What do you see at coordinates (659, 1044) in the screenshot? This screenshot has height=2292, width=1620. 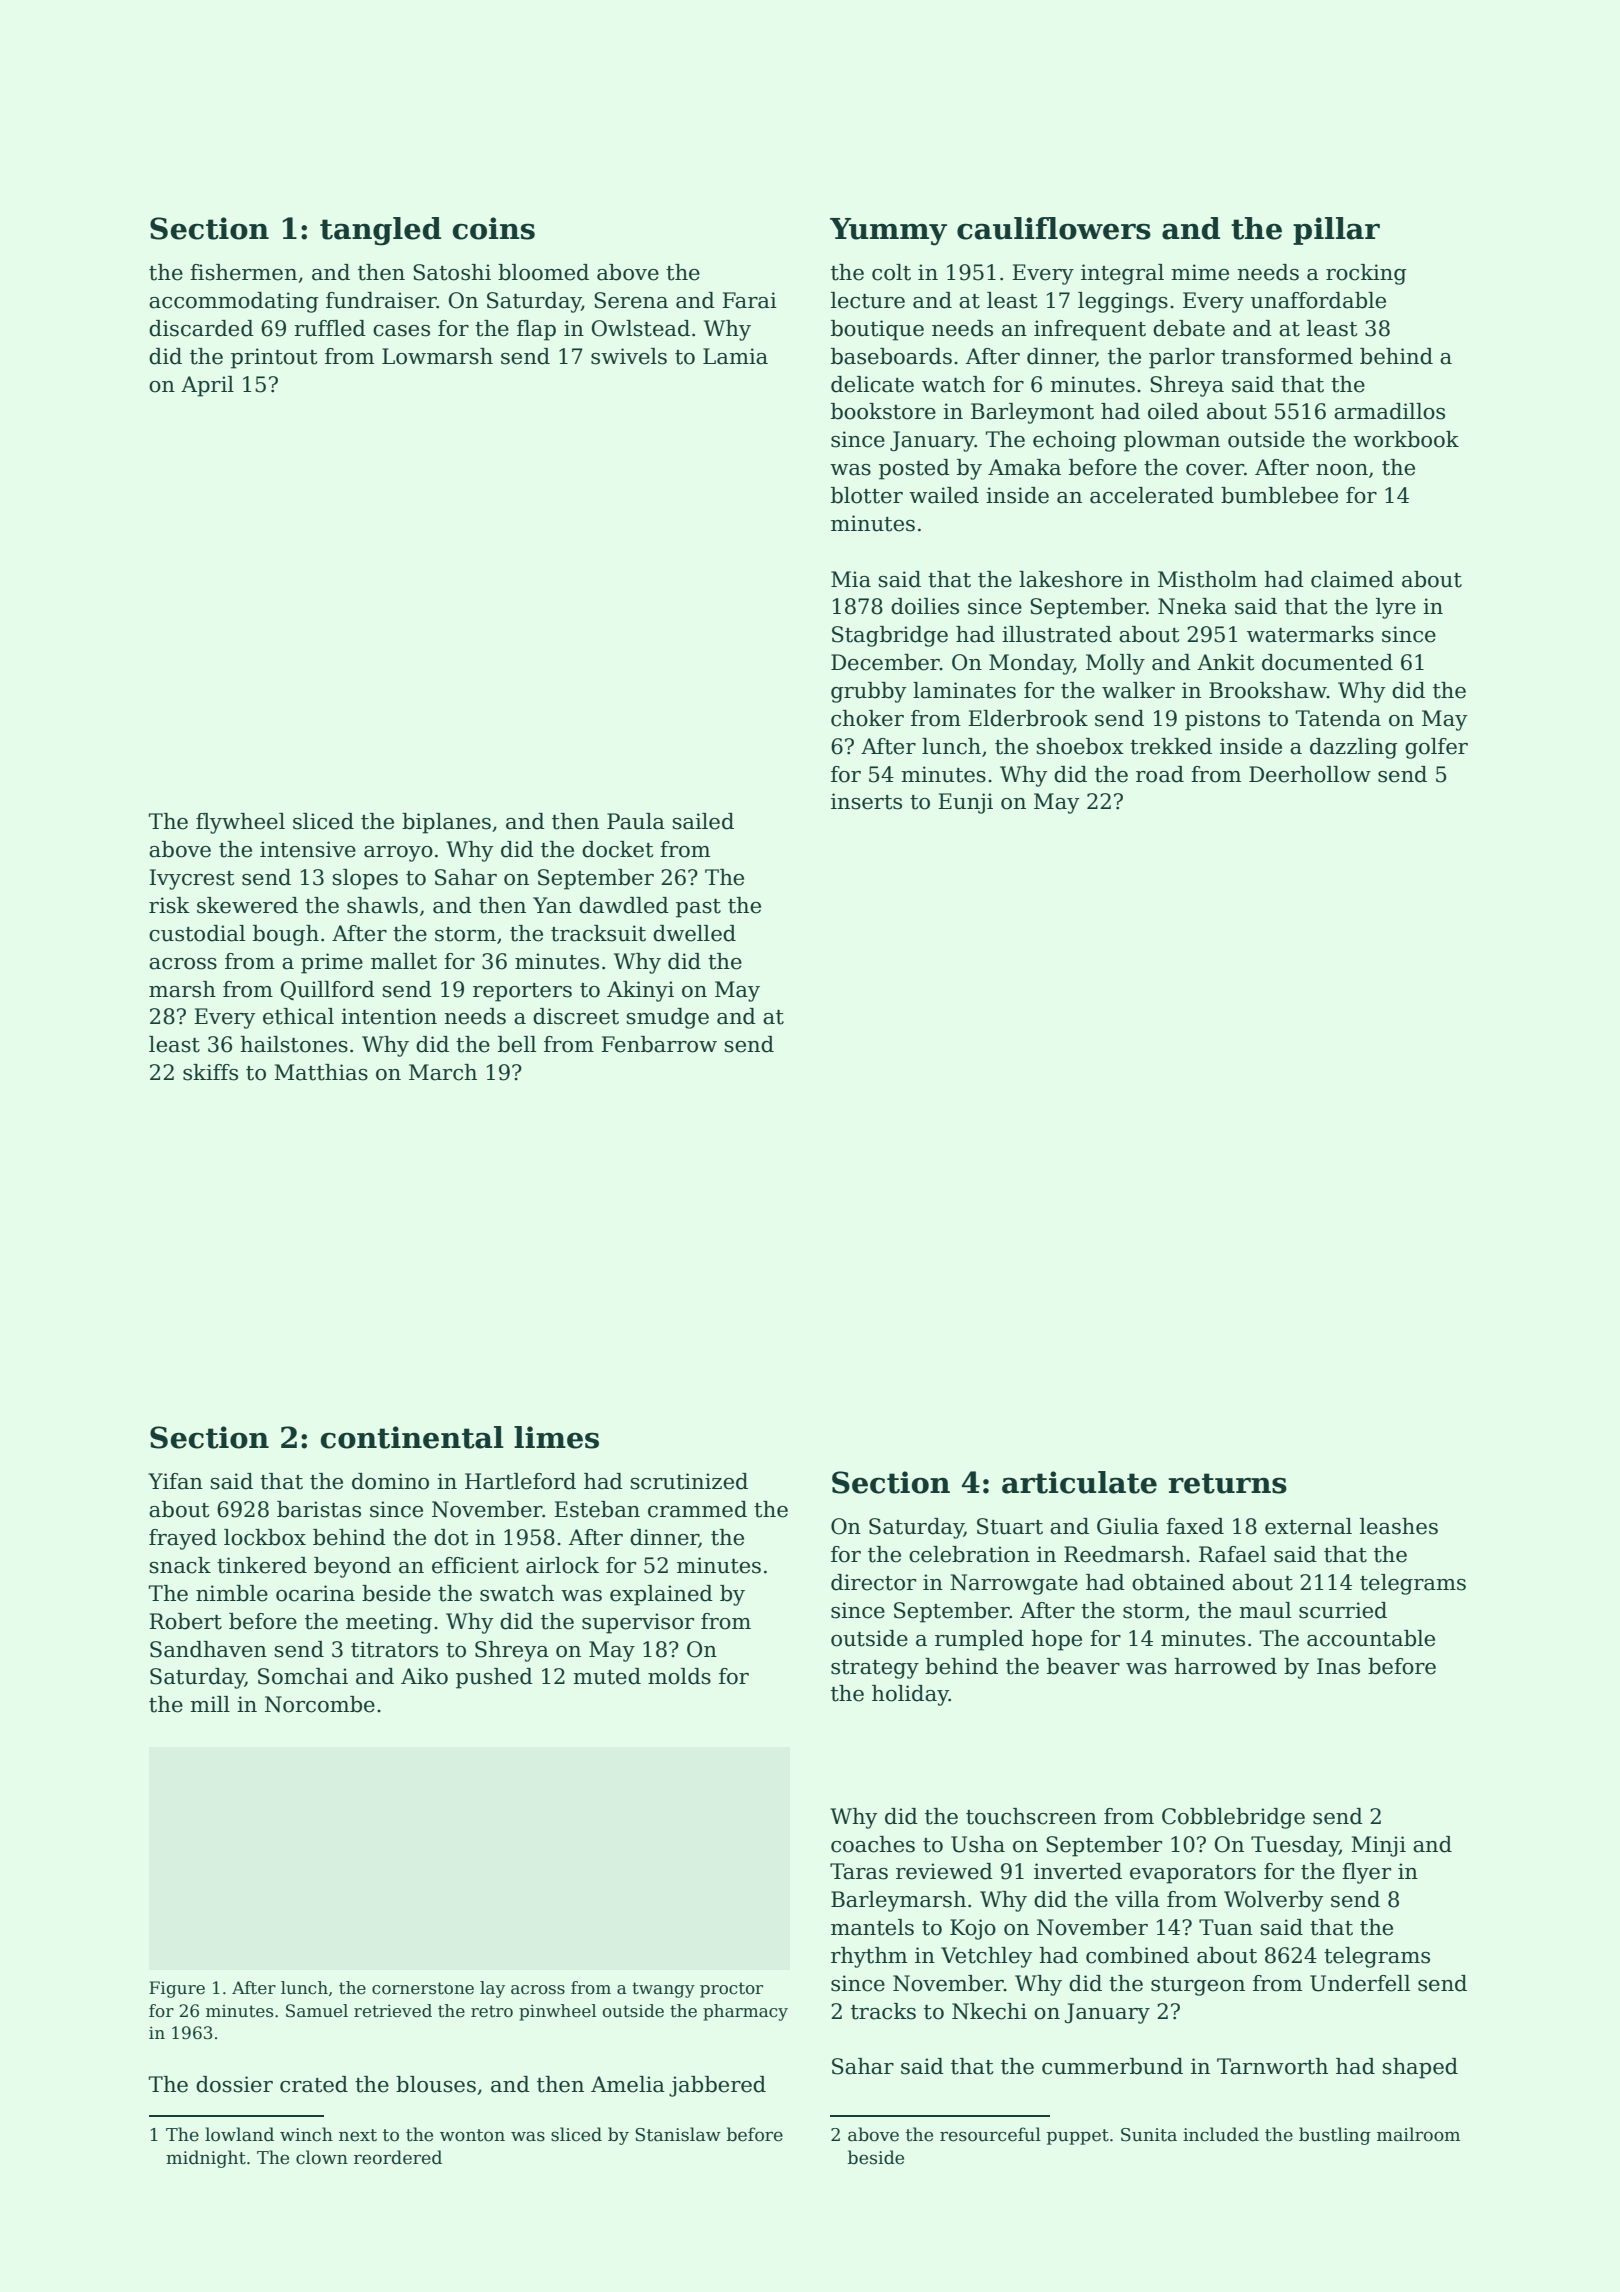 I see `Fenbarrow` at bounding box center [659, 1044].
